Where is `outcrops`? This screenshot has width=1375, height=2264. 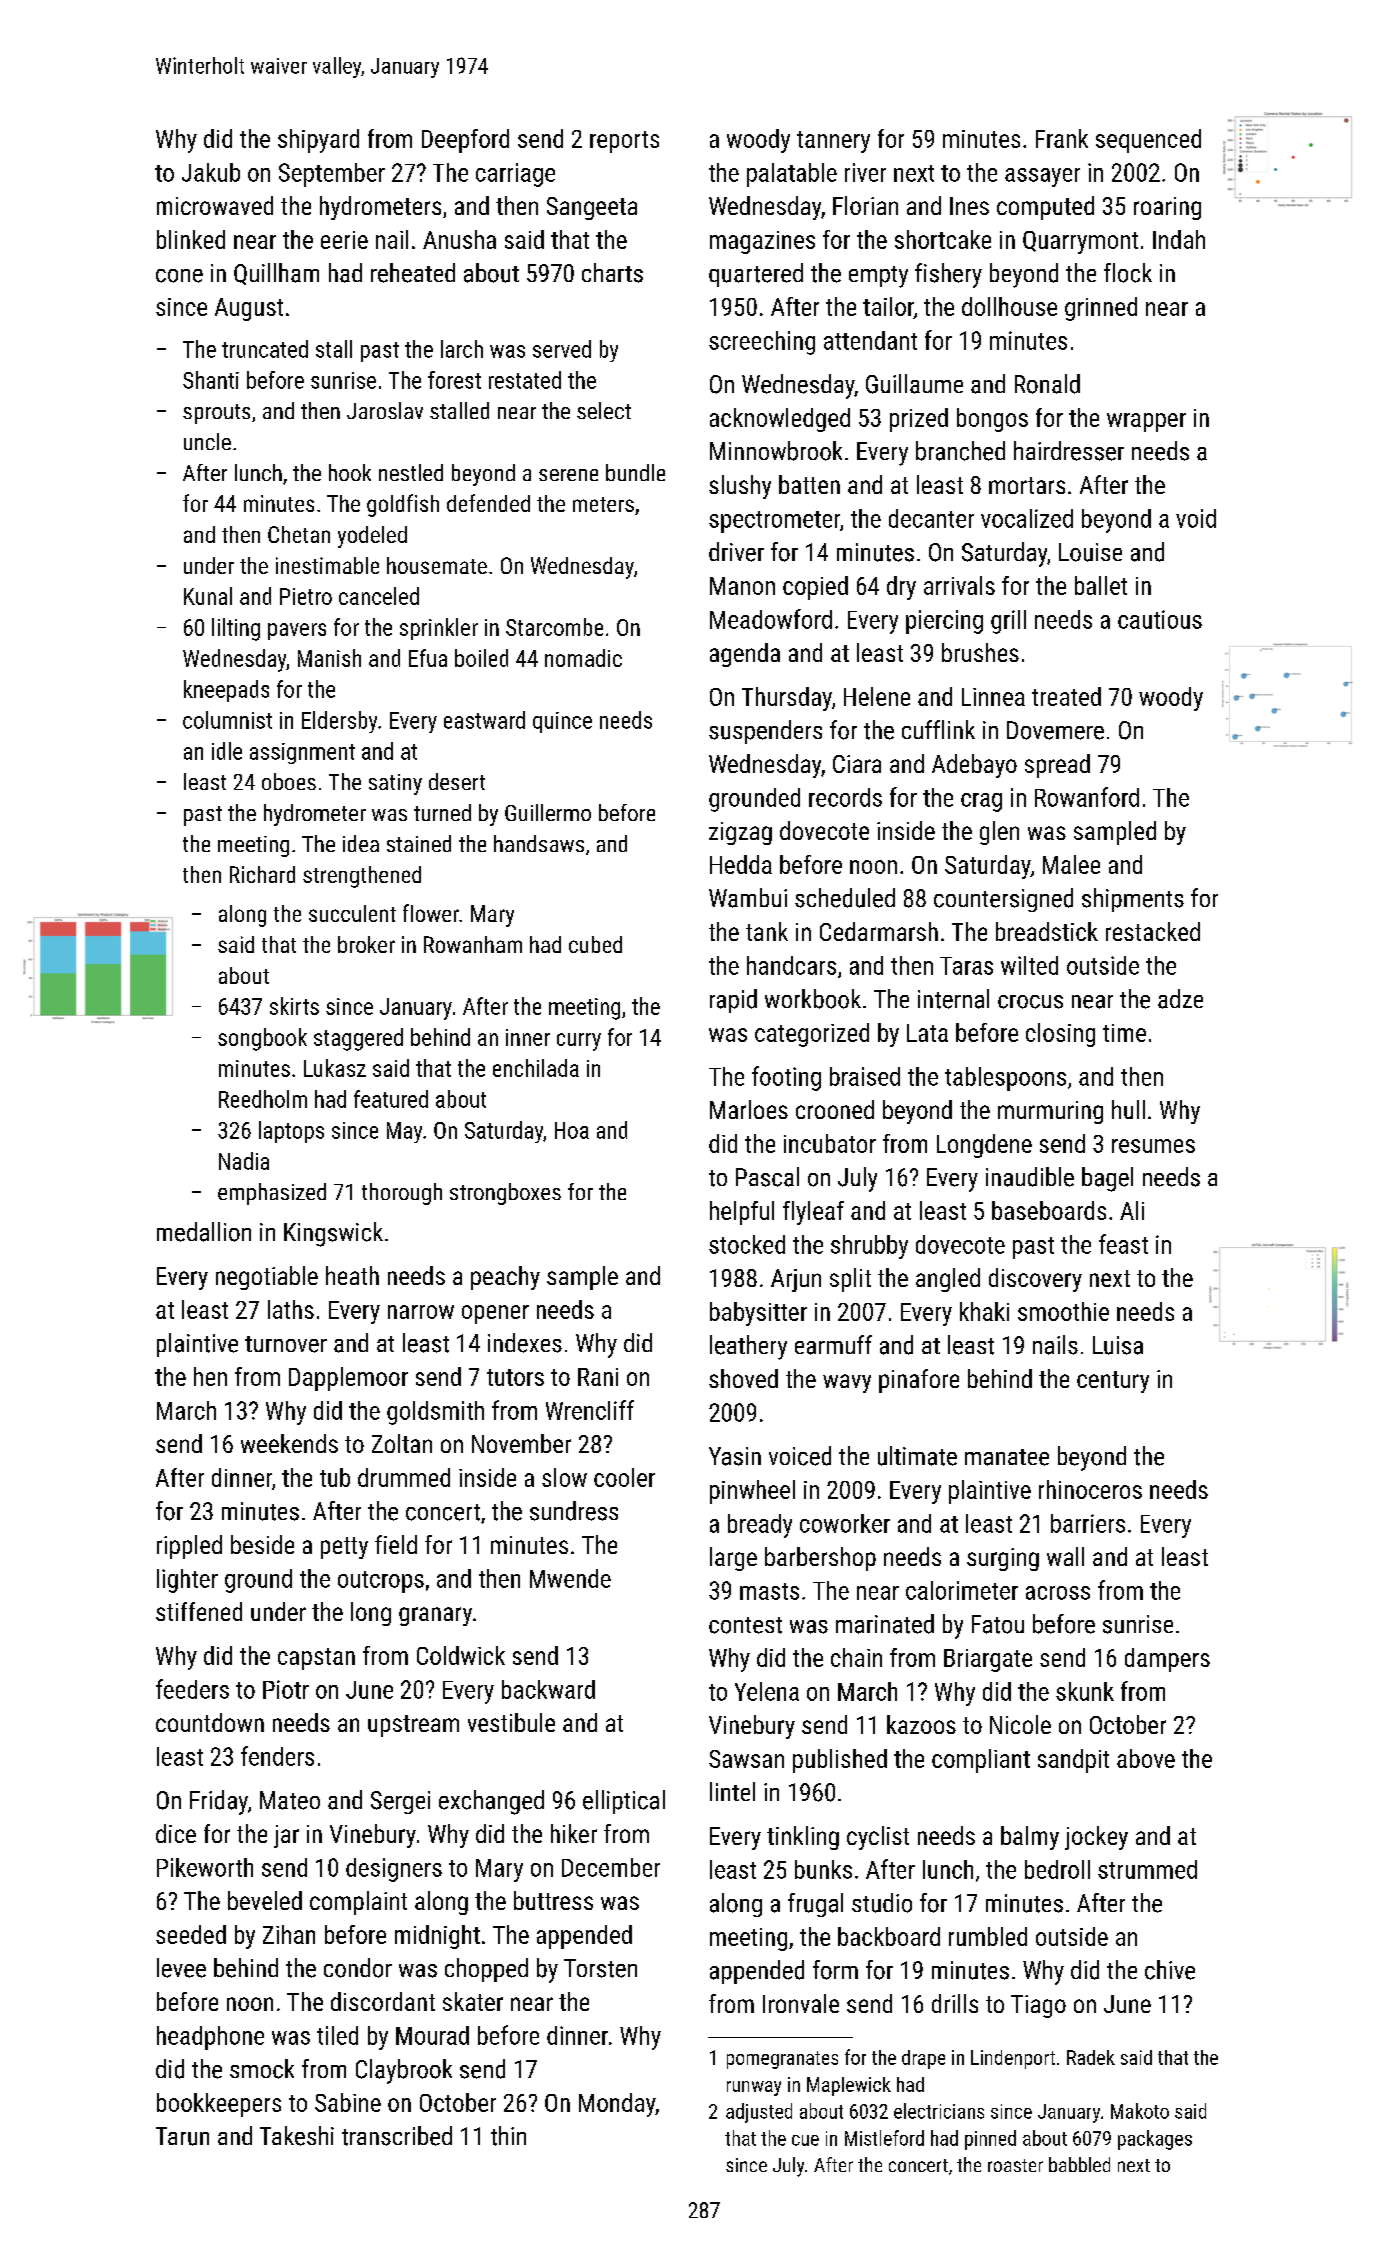
outcrops is located at coordinates (381, 1582).
